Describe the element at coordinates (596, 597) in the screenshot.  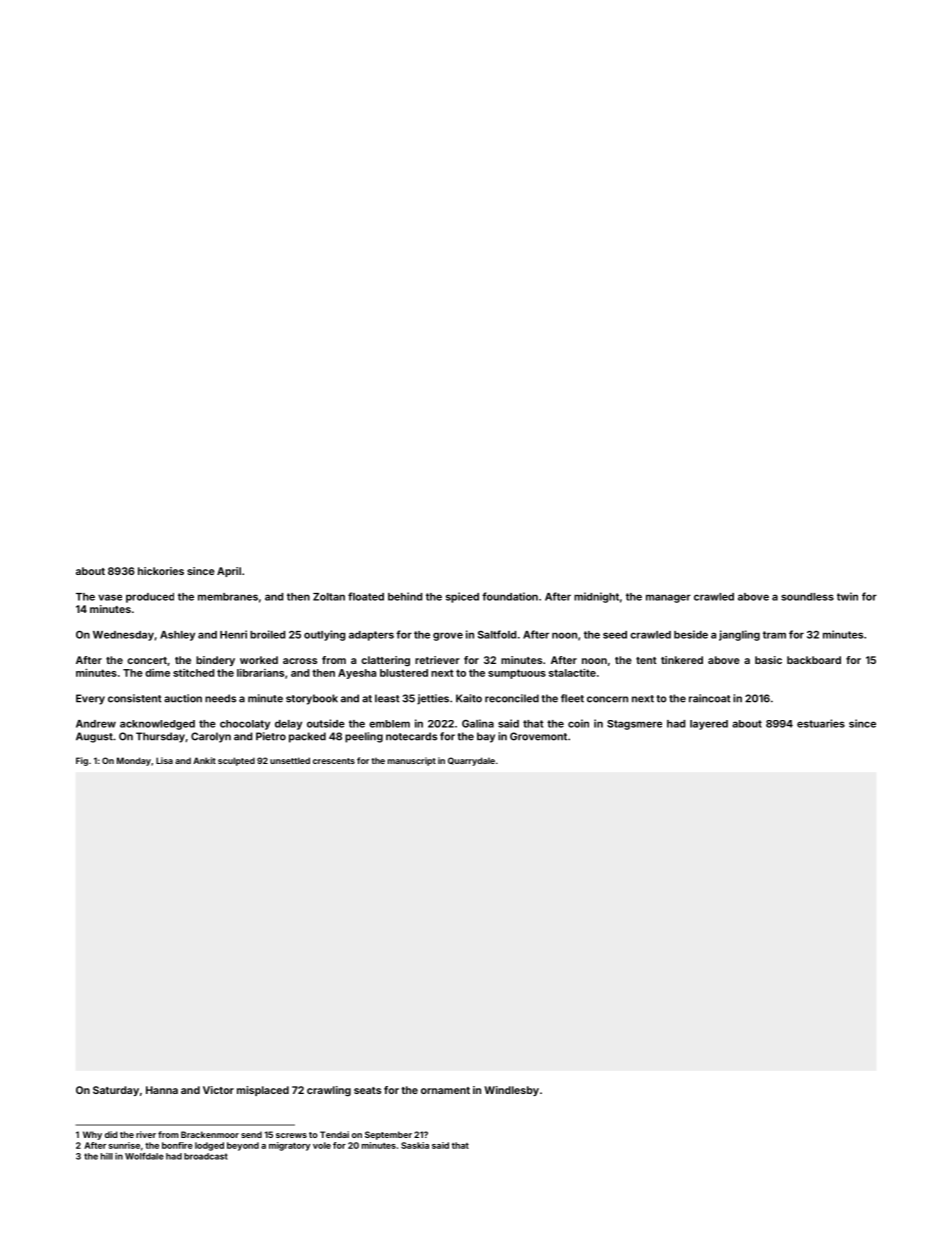
I see `midnight` at that location.
